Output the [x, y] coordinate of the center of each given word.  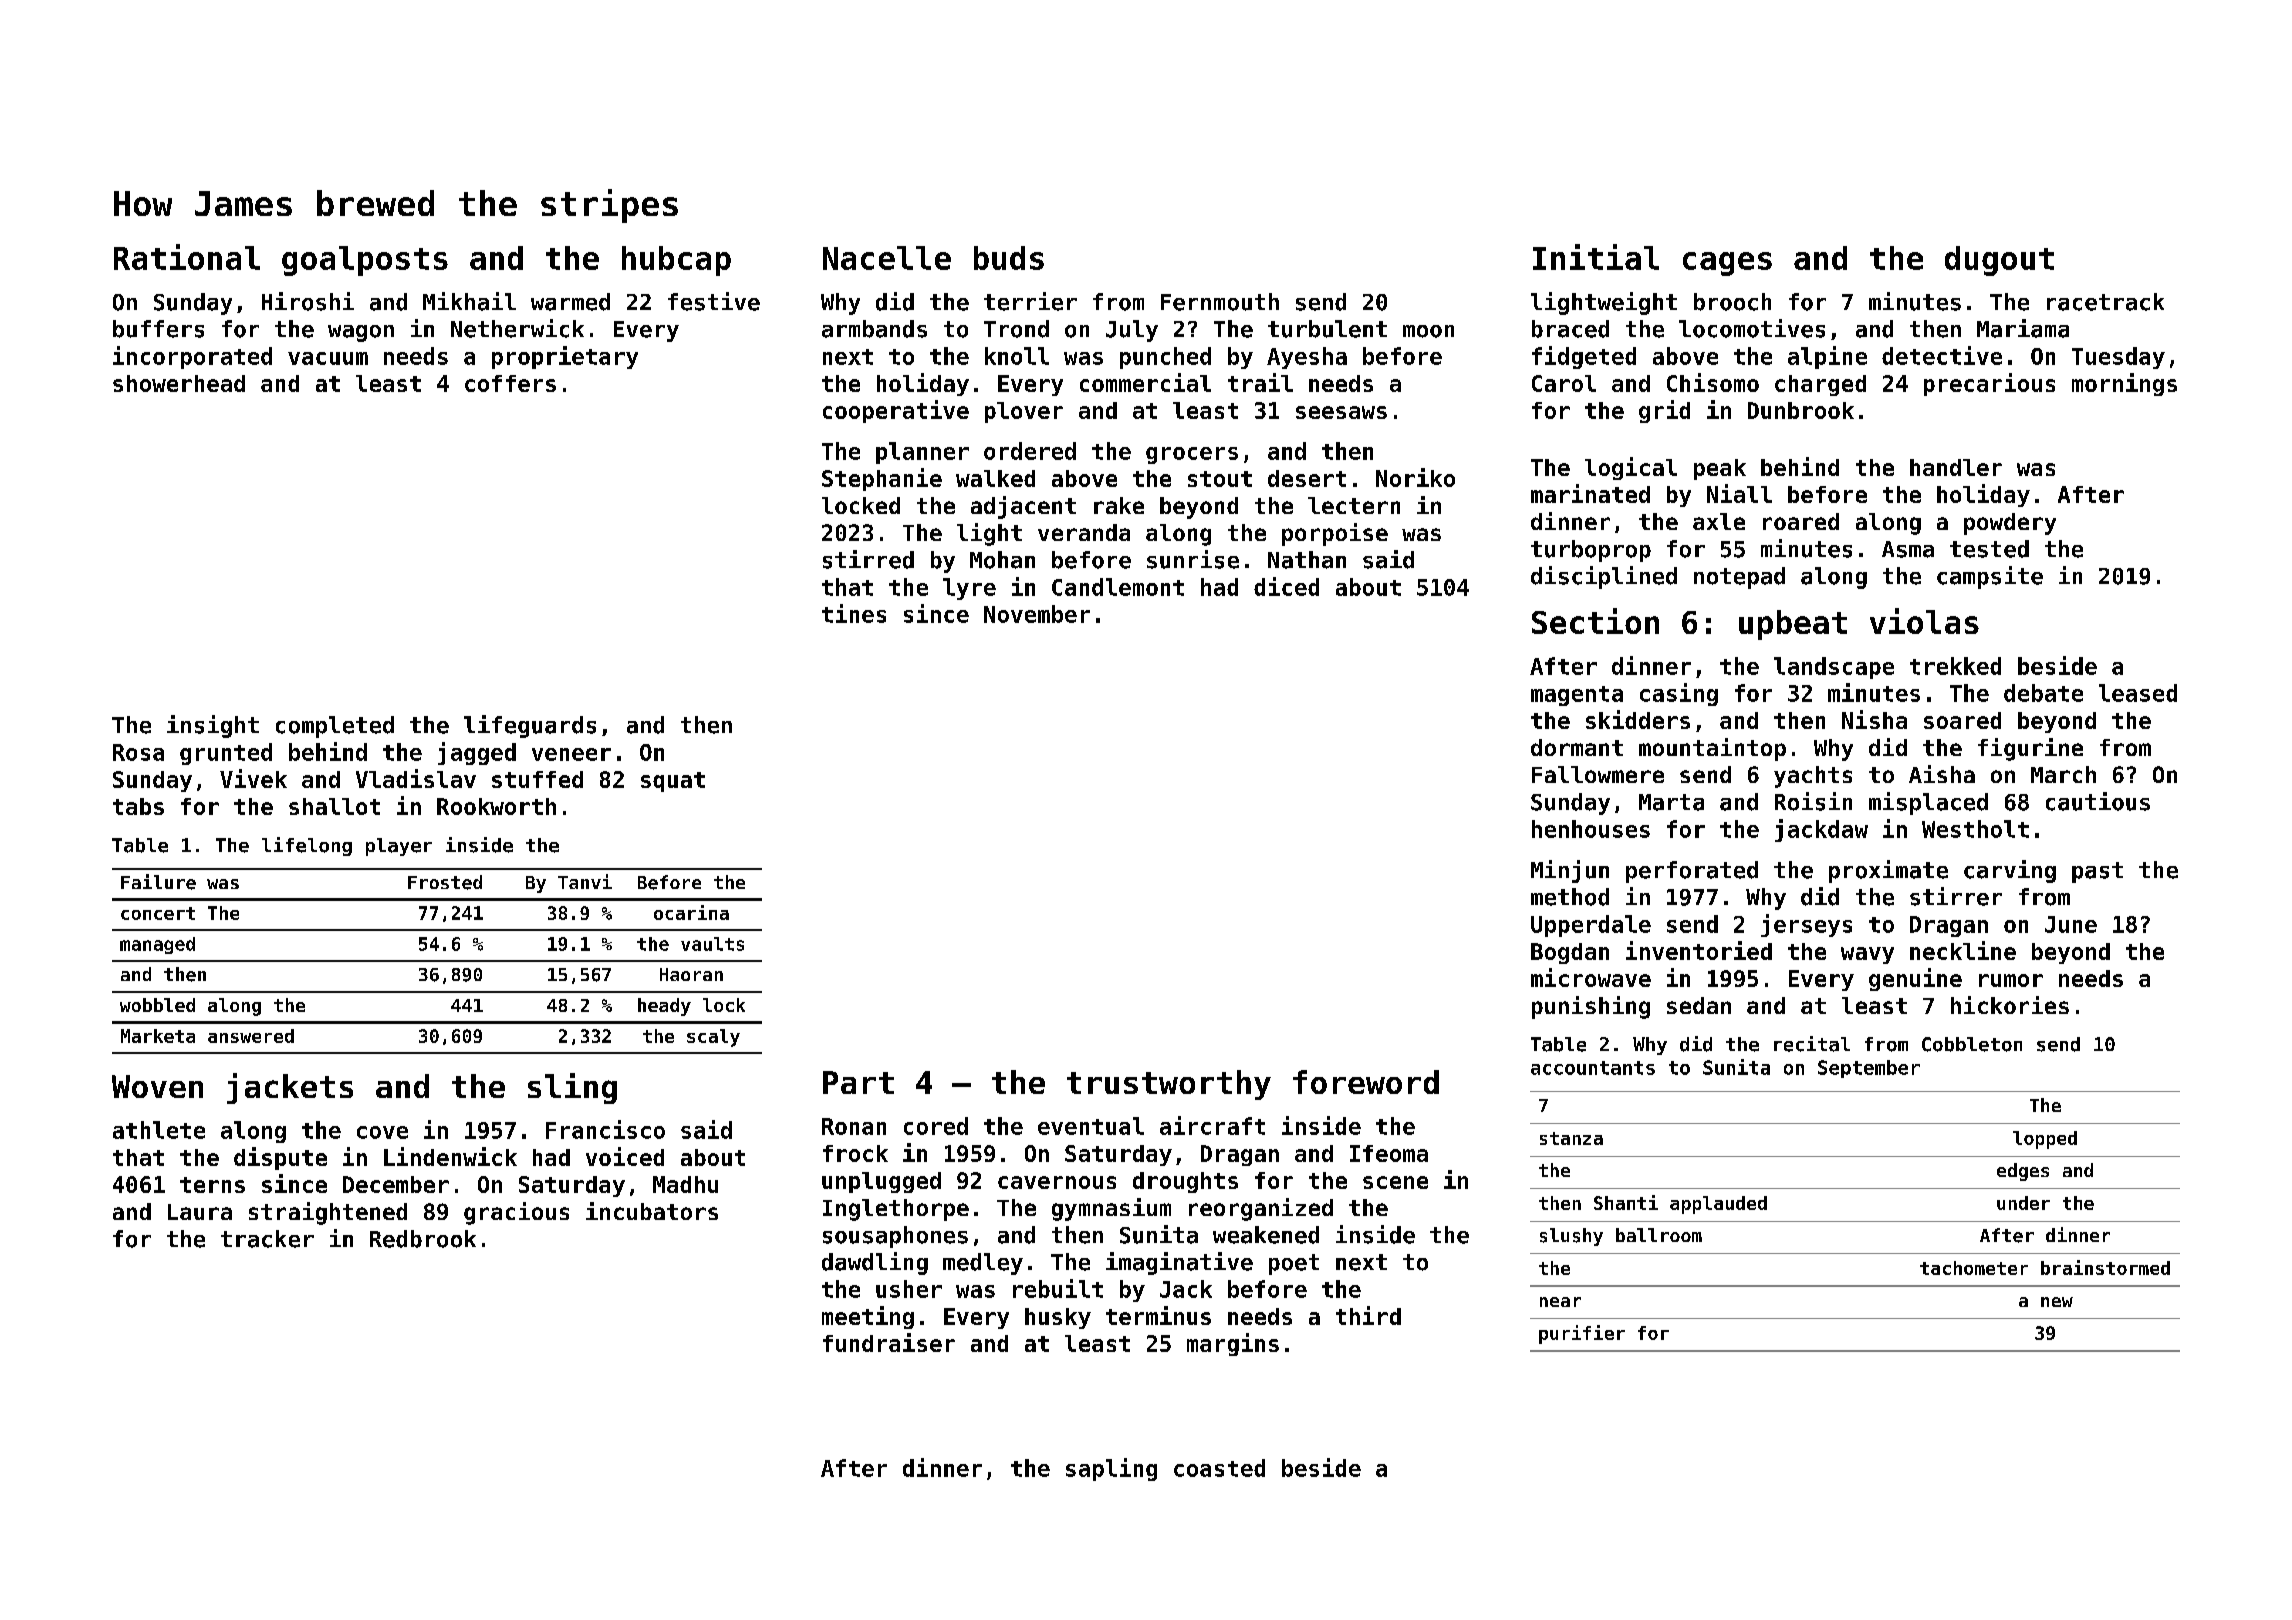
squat [673, 782]
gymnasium [1111, 1209]
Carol [1564, 383]
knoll [1017, 356]
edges [2023, 1172]
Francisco [605, 1129]
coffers [510, 383]
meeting [868, 1317]
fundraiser [889, 1342]
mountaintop [1712, 749]
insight [213, 726]
